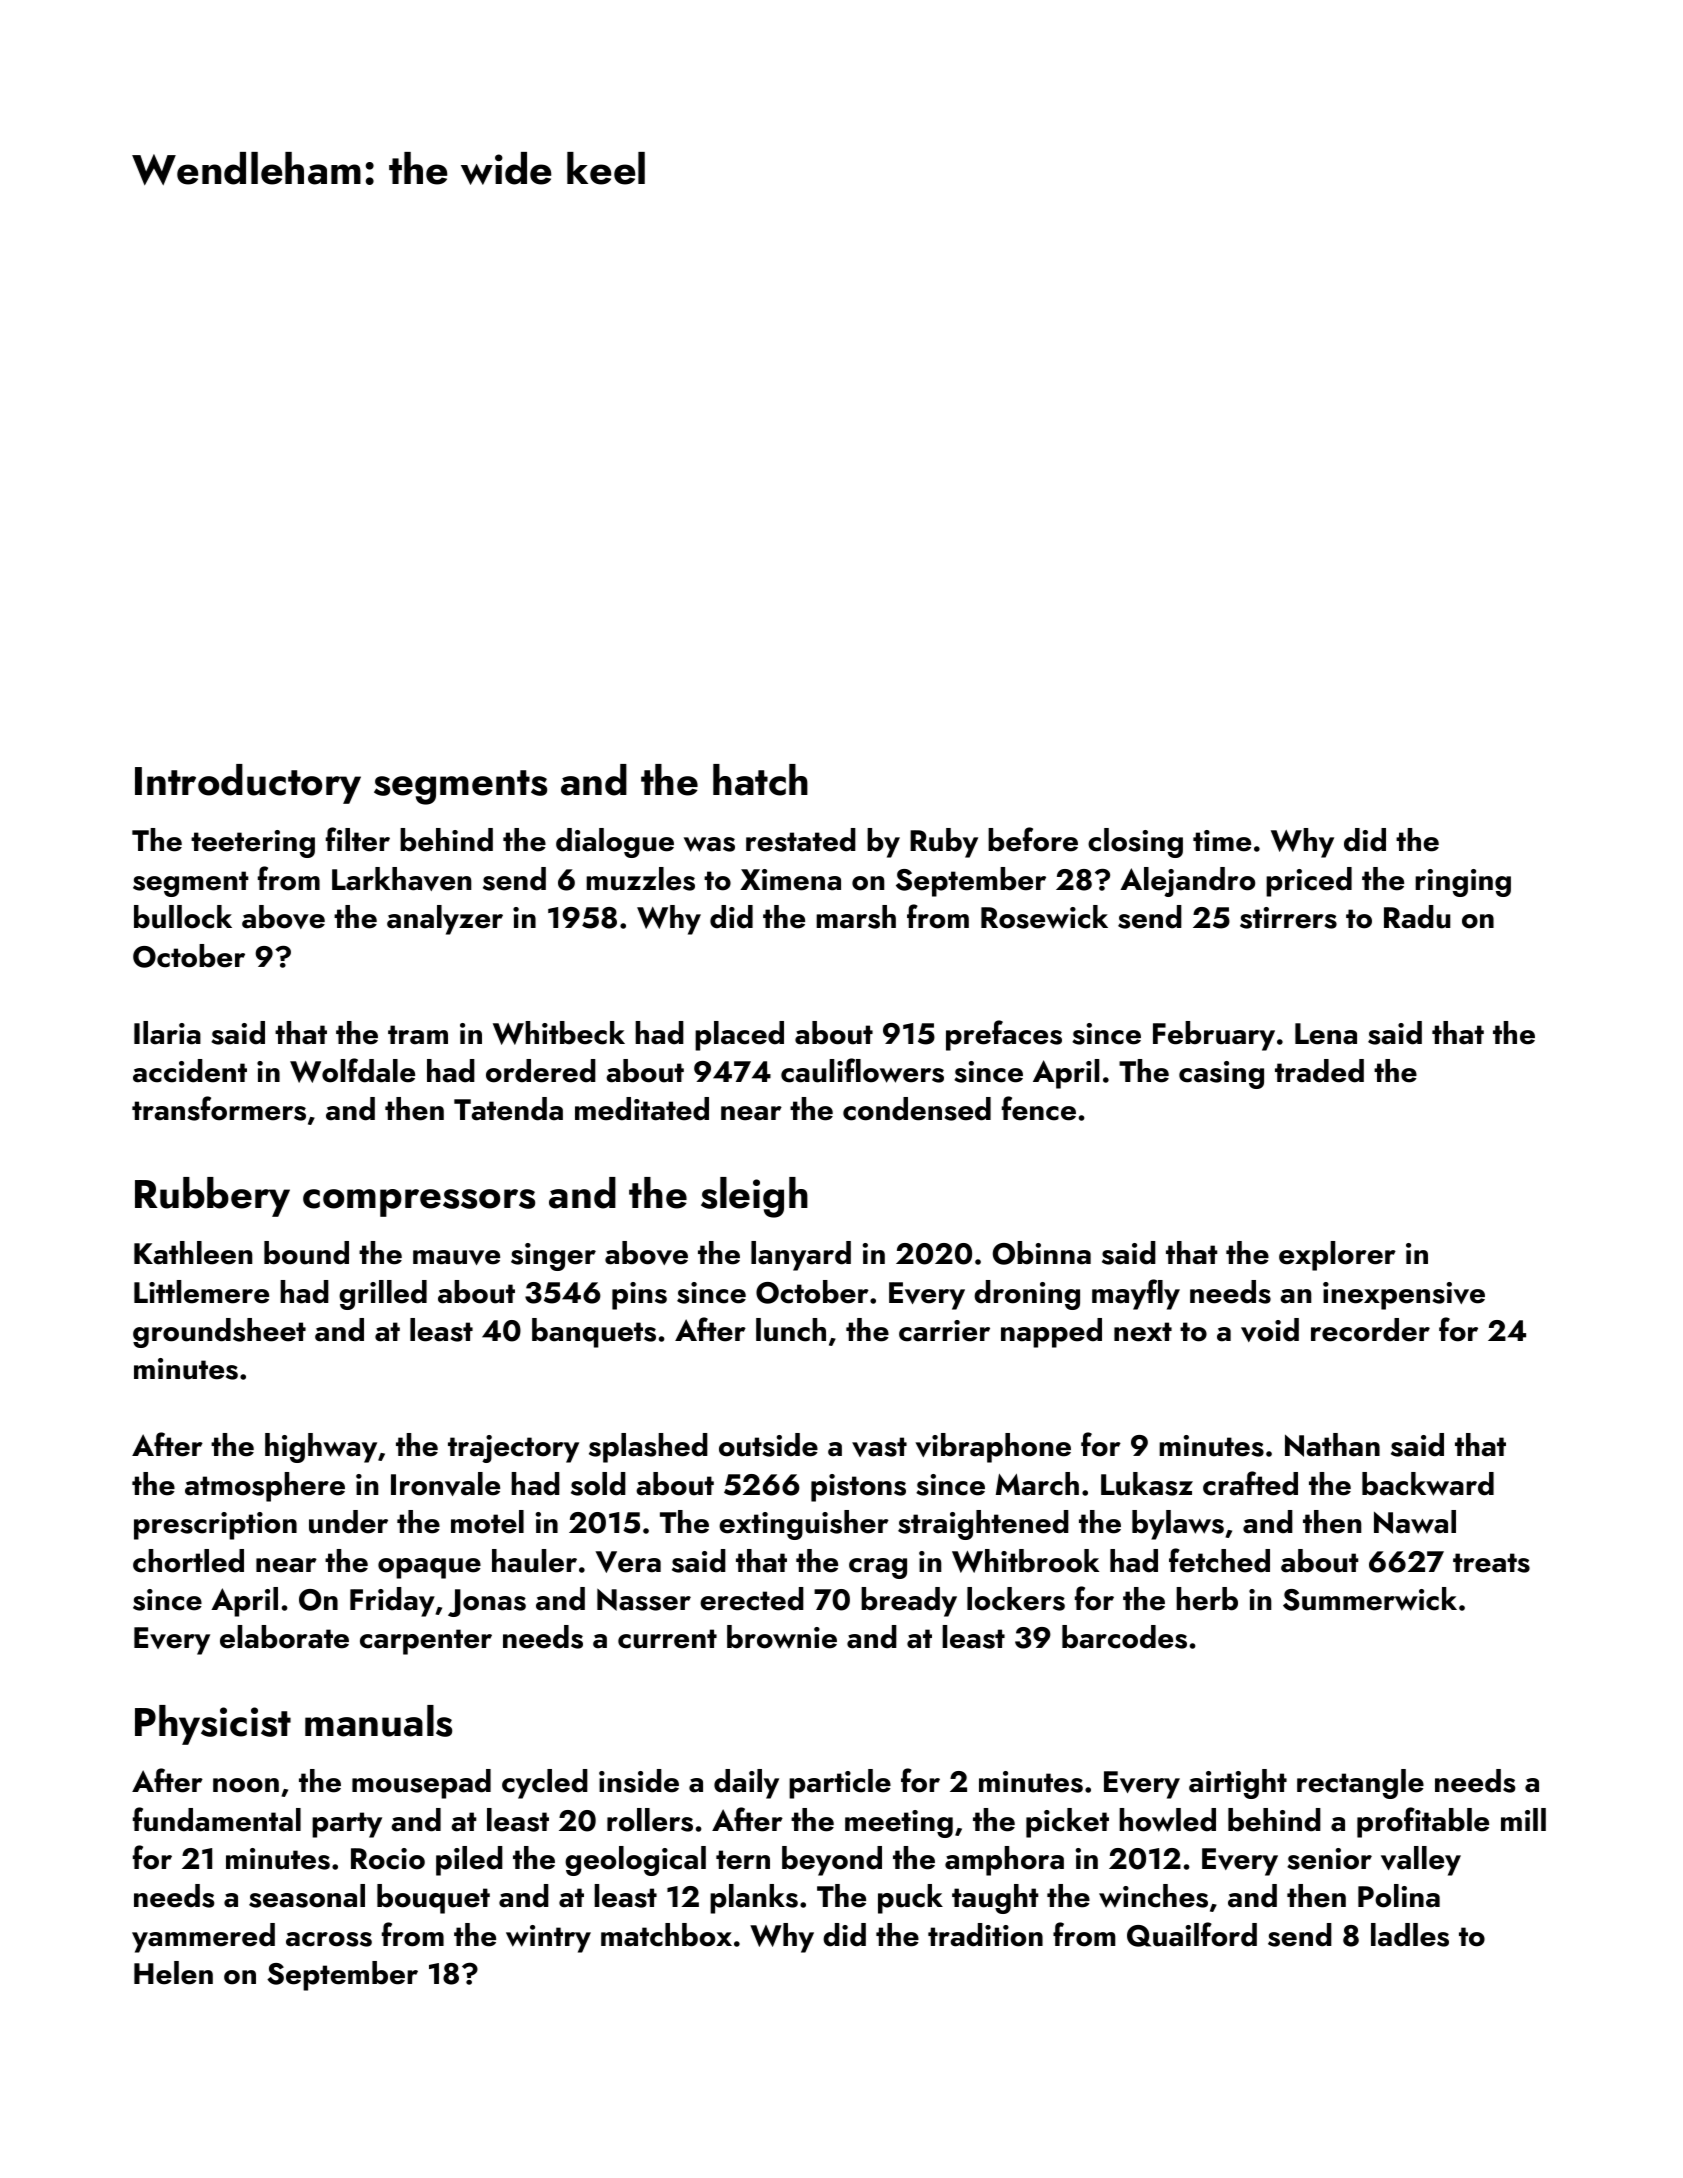 The width and height of the screenshot is (1683, 2178). What do you see at coordinates (213, 1725) in the screenshot?
I see `Physicist` at bounding box center [213, 1725].
